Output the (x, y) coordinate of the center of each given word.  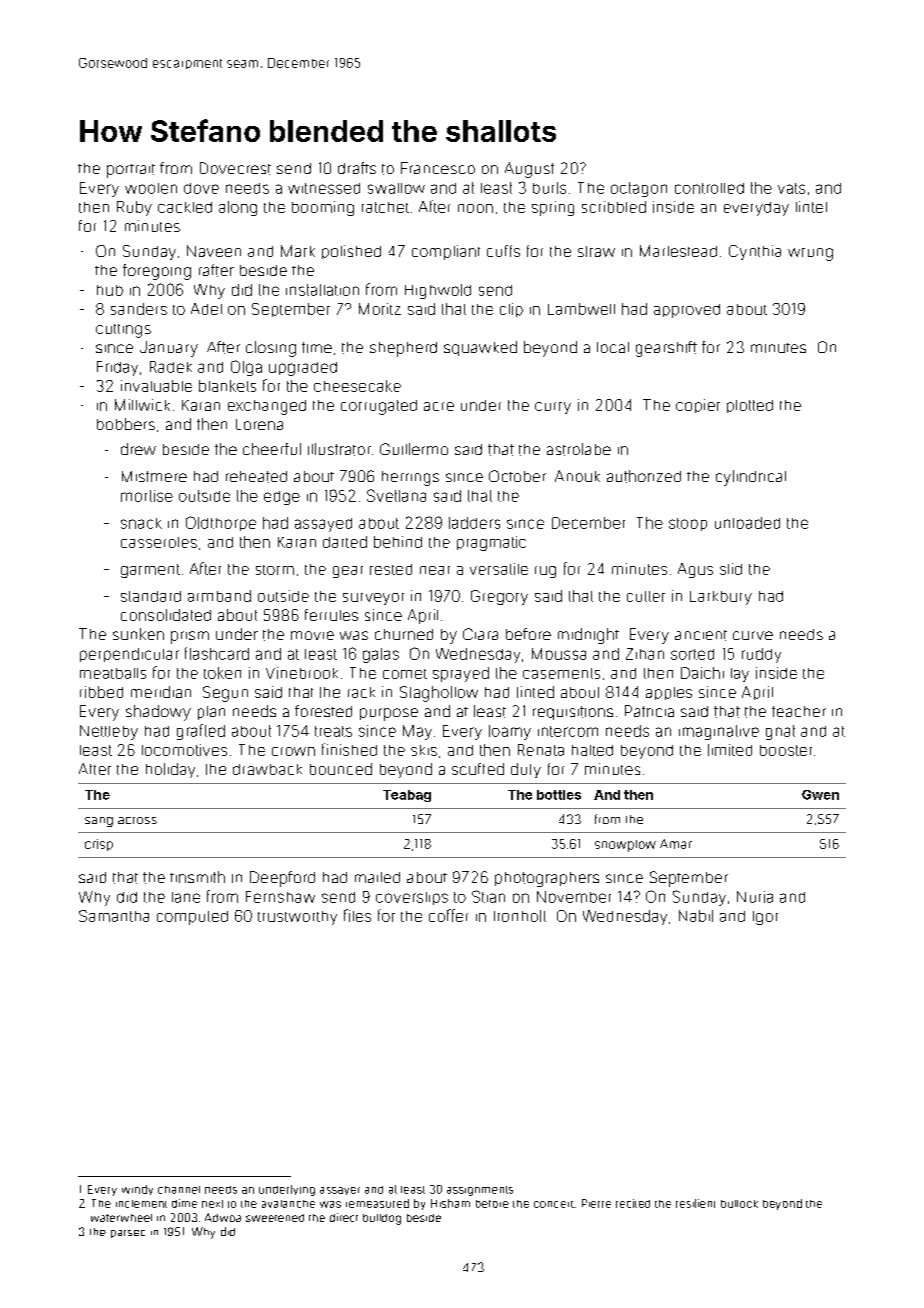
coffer (448, 915)
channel (179, 1190)
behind (398, 542)
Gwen (820, 795)
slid (731, 569)
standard (151, 596)
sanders (139, 309)
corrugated (379, 407)
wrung (810, 254)
